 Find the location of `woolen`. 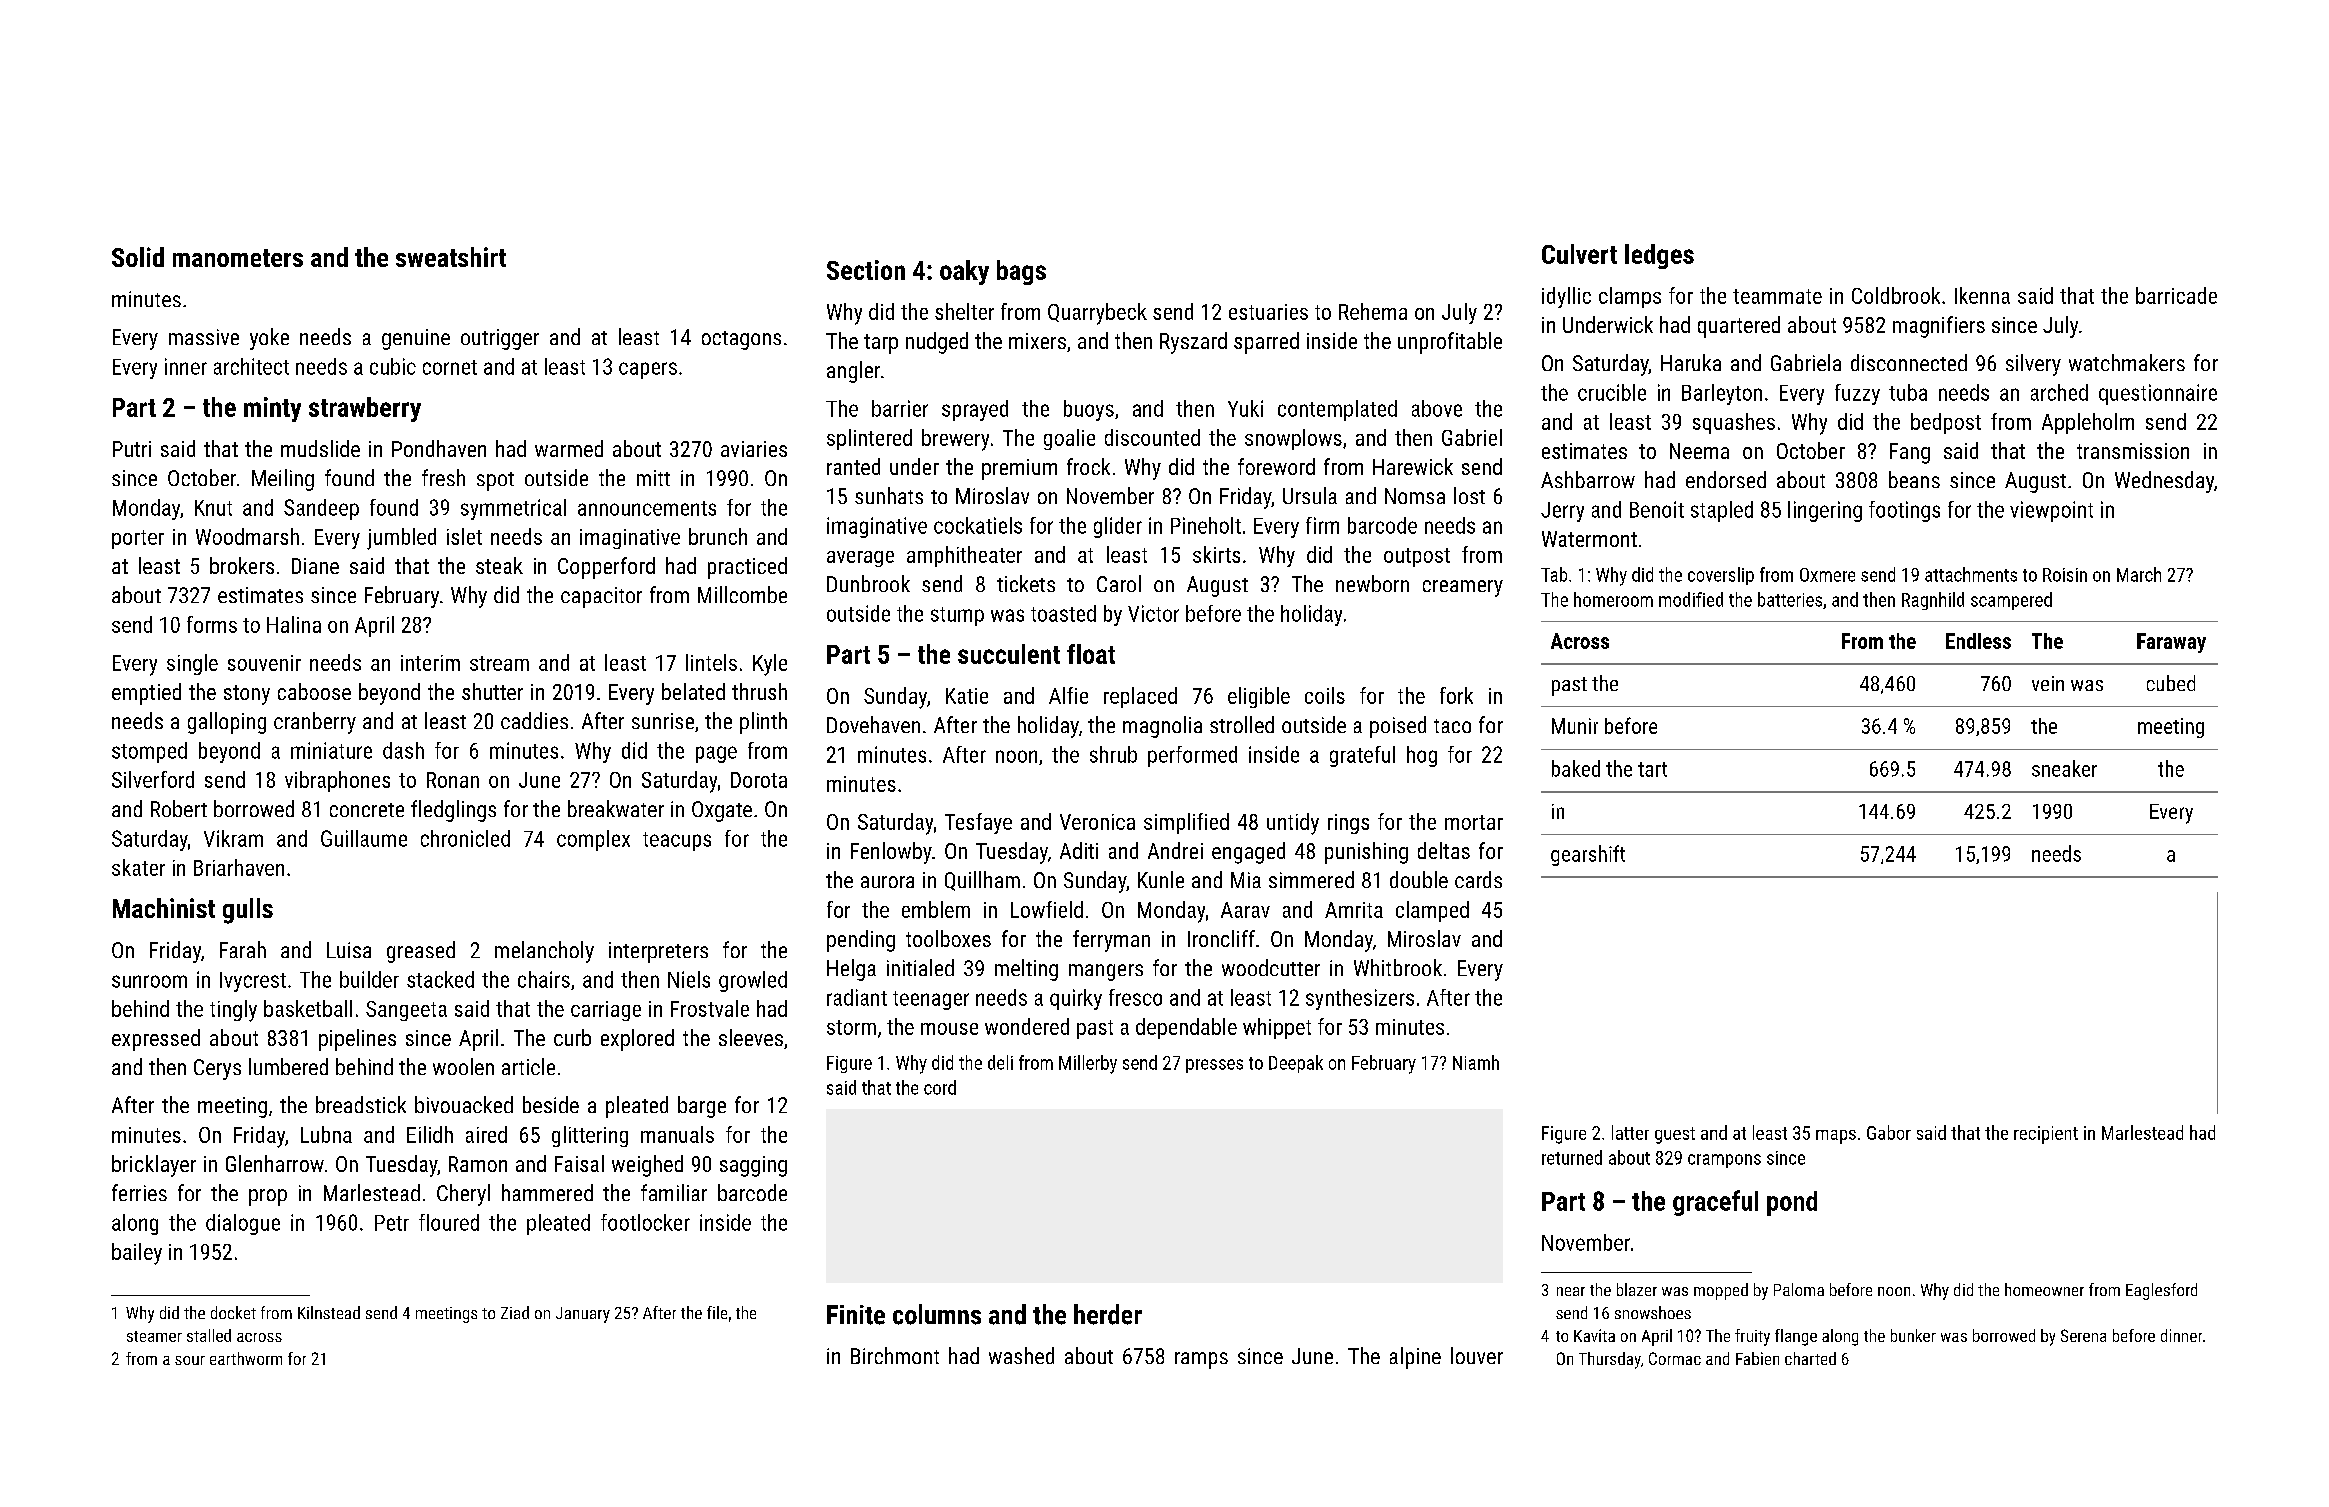

woolen is located at coordinates (463, 1066).
